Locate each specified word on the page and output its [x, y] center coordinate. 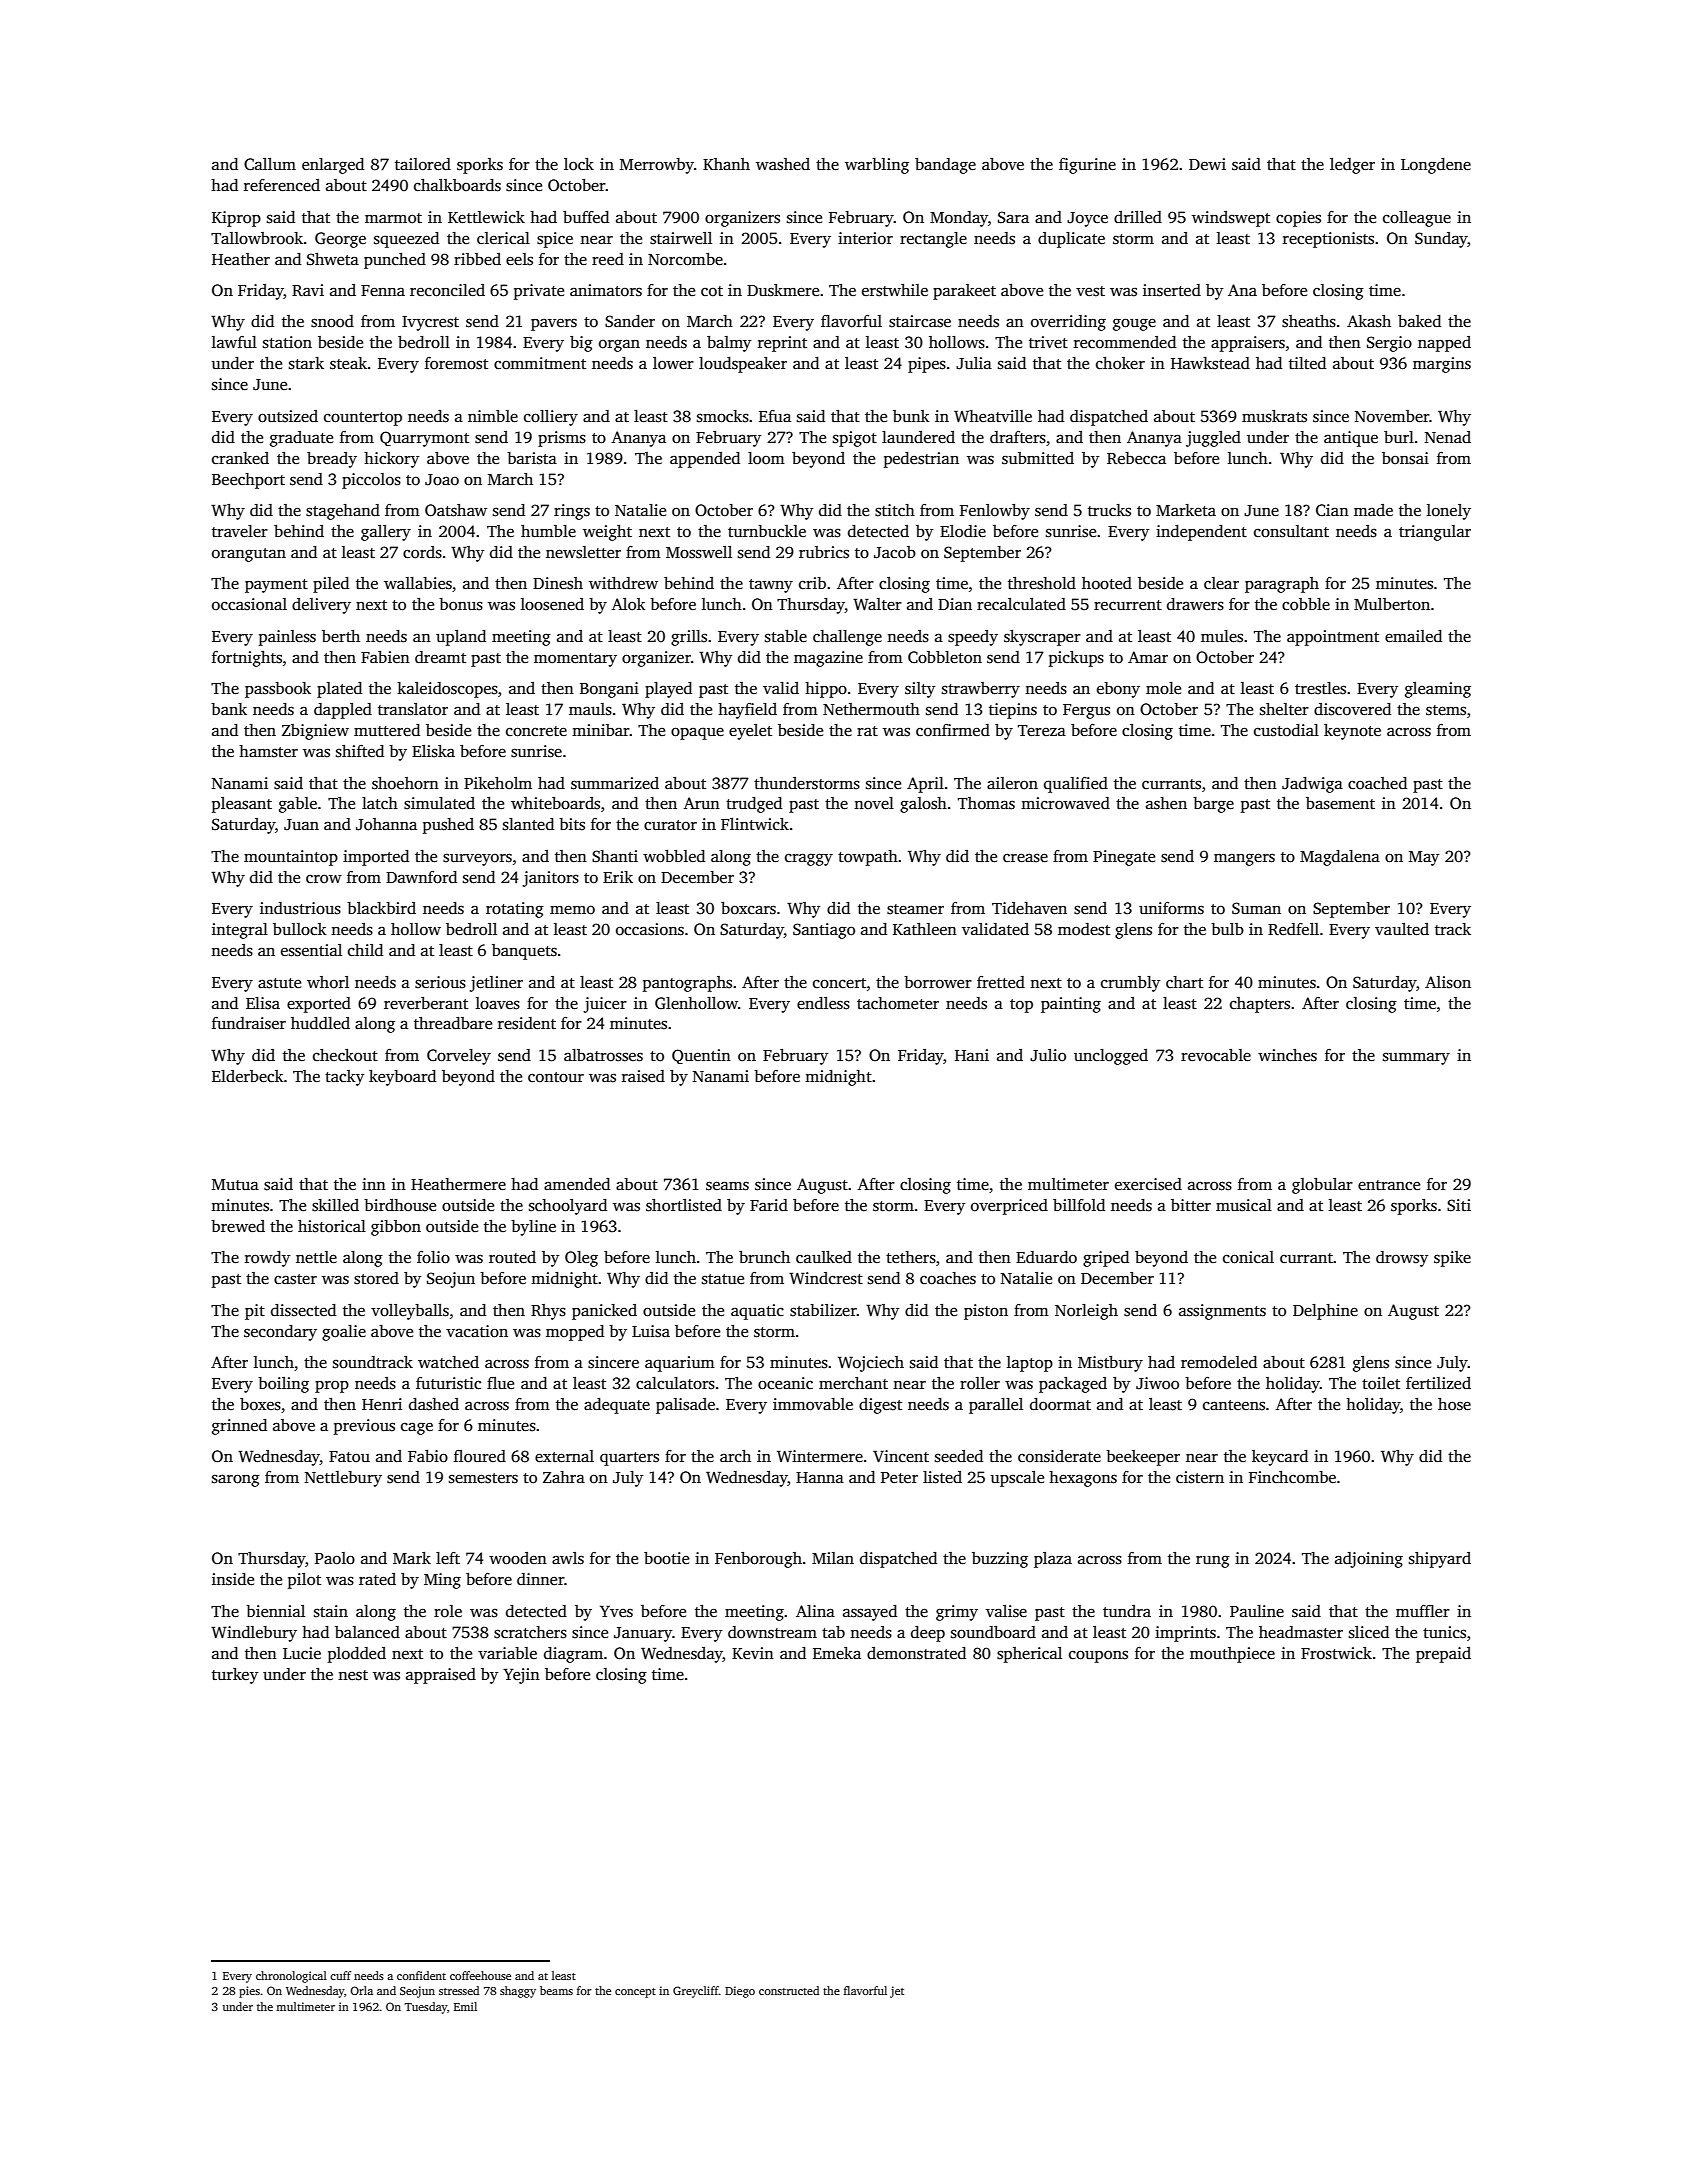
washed [783, 164]
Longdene [1436, 166]
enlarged [333, 166]
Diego [740, 1992]
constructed [789, 1990]
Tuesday [426, 2008]
